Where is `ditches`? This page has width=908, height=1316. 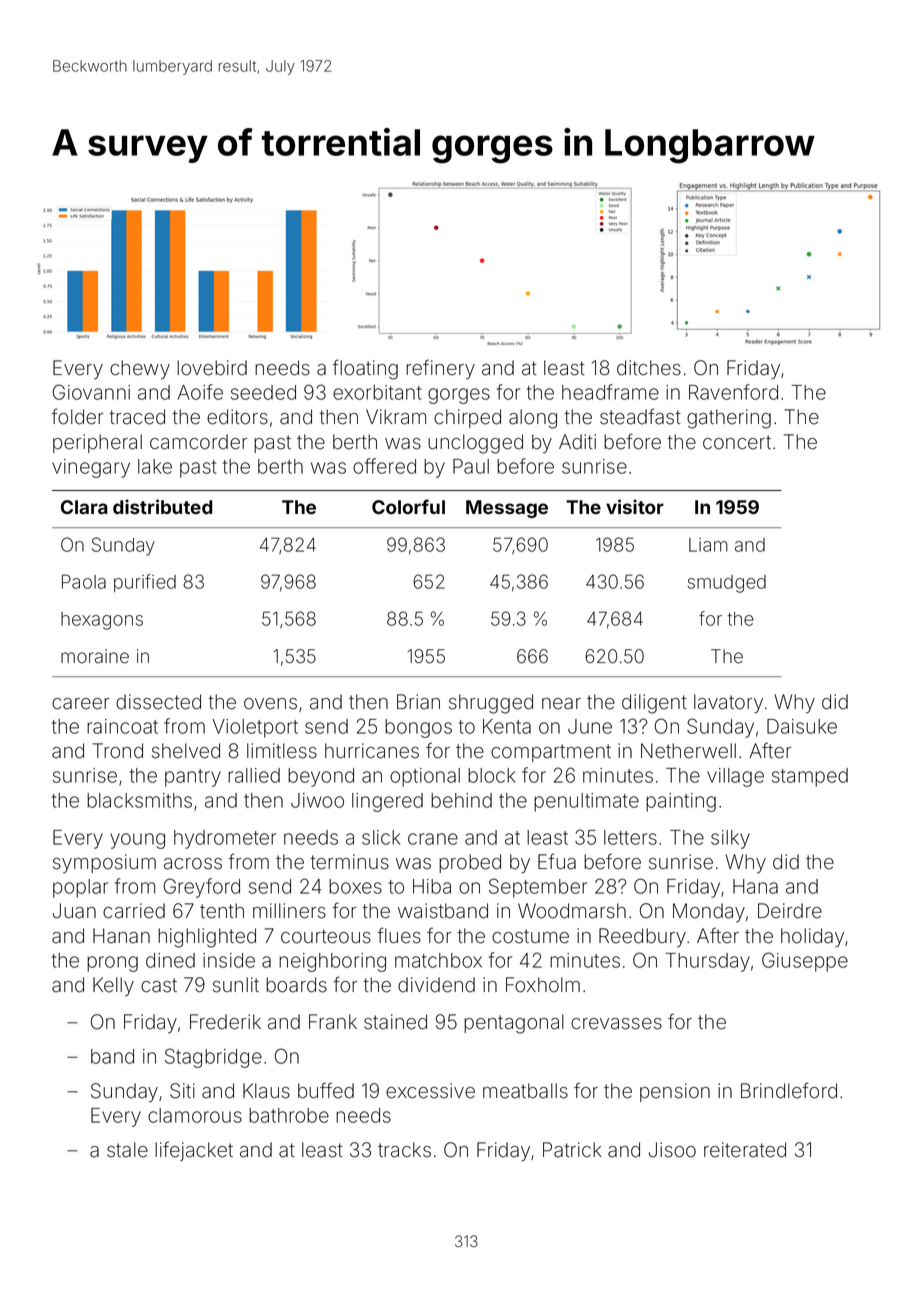
ditches is located at coordinates (649, 368).
